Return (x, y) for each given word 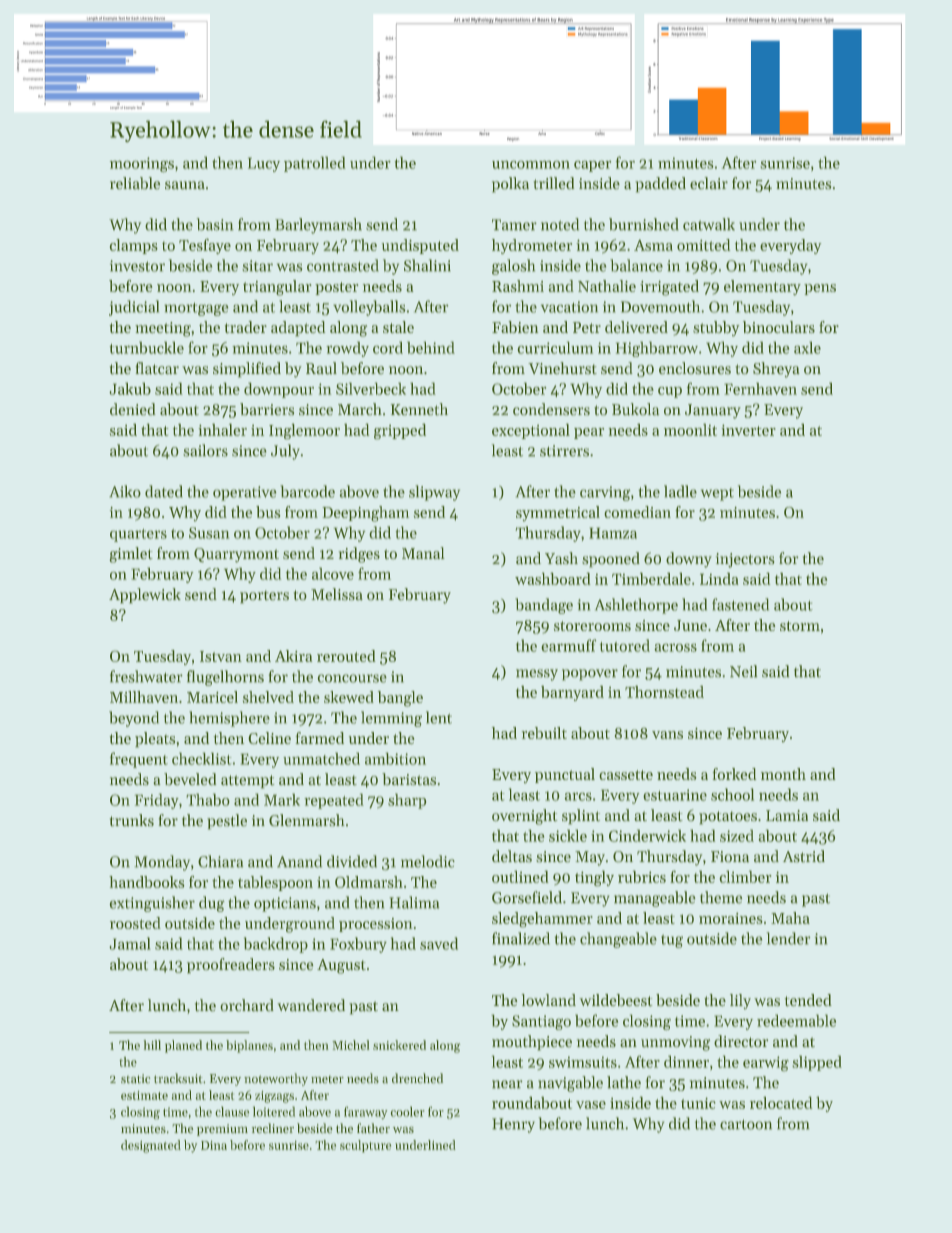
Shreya (776, 370)
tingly (594, 878)
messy (537, 675)
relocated (781, 1103)
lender (788, 938)
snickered (399, 1045)
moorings (142, 164)
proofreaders (231, 965)
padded (660, 184)
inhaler (223, 430)
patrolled (315, 164)
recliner (273, 1128)
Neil (743, 671)
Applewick (145, 595)
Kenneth (419, 409)
